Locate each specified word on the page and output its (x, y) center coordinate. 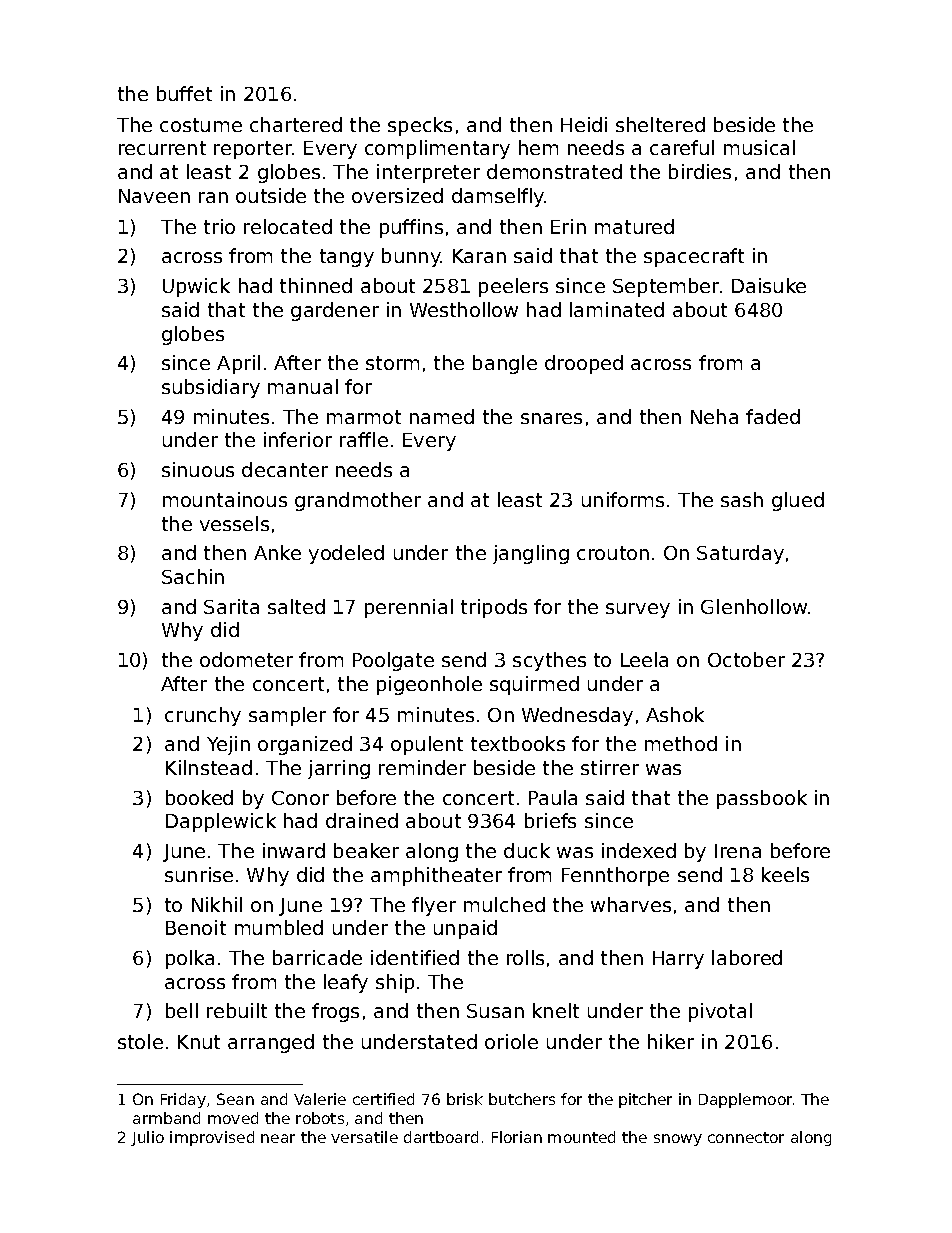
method (681, 743)
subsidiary (211, 388)
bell (182, 1010)
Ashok (675, 714)
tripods (494, 608)
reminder (422, 767)
